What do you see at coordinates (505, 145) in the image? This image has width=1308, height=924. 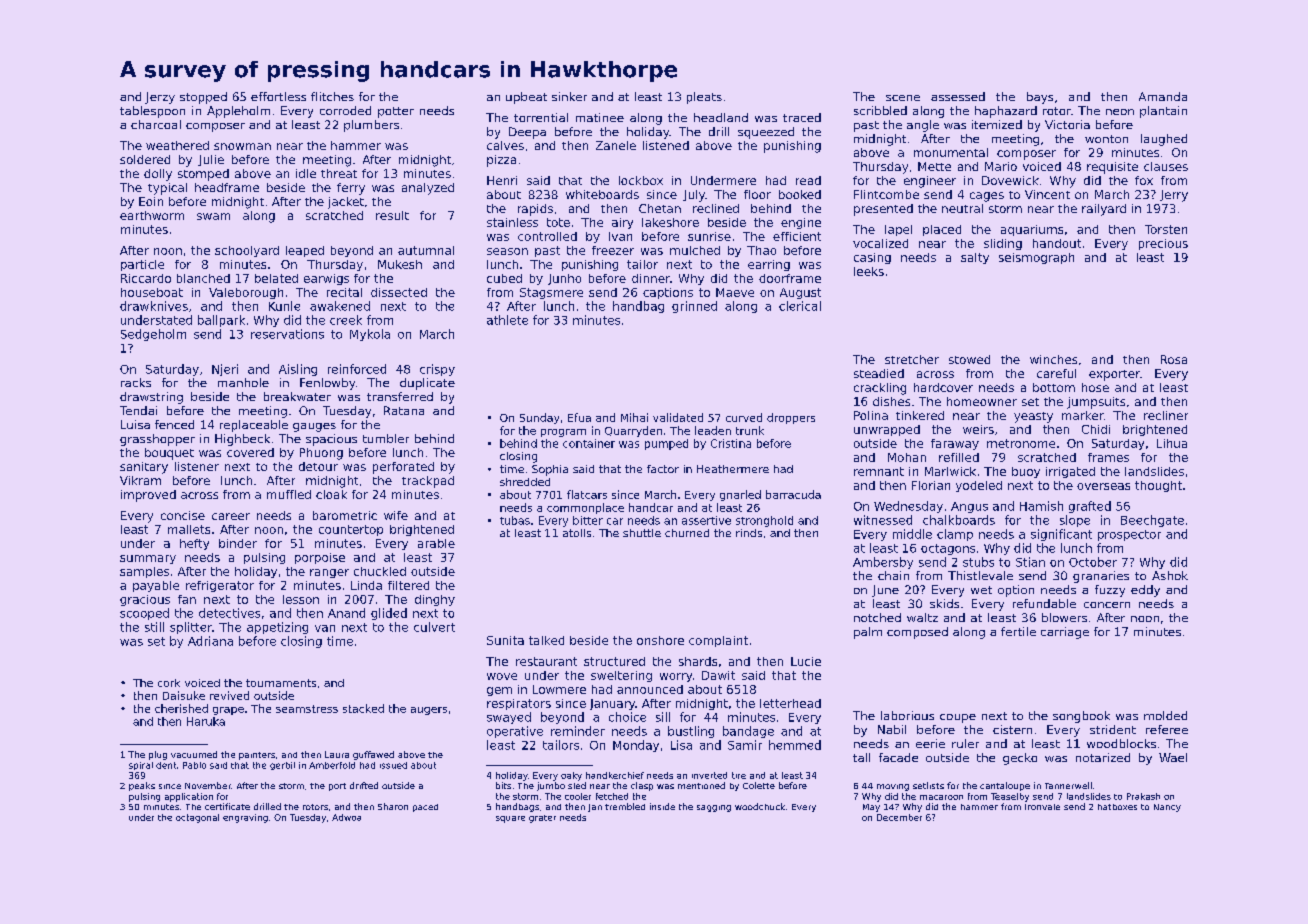 I see `calves` at bounding box center [505, 145].
